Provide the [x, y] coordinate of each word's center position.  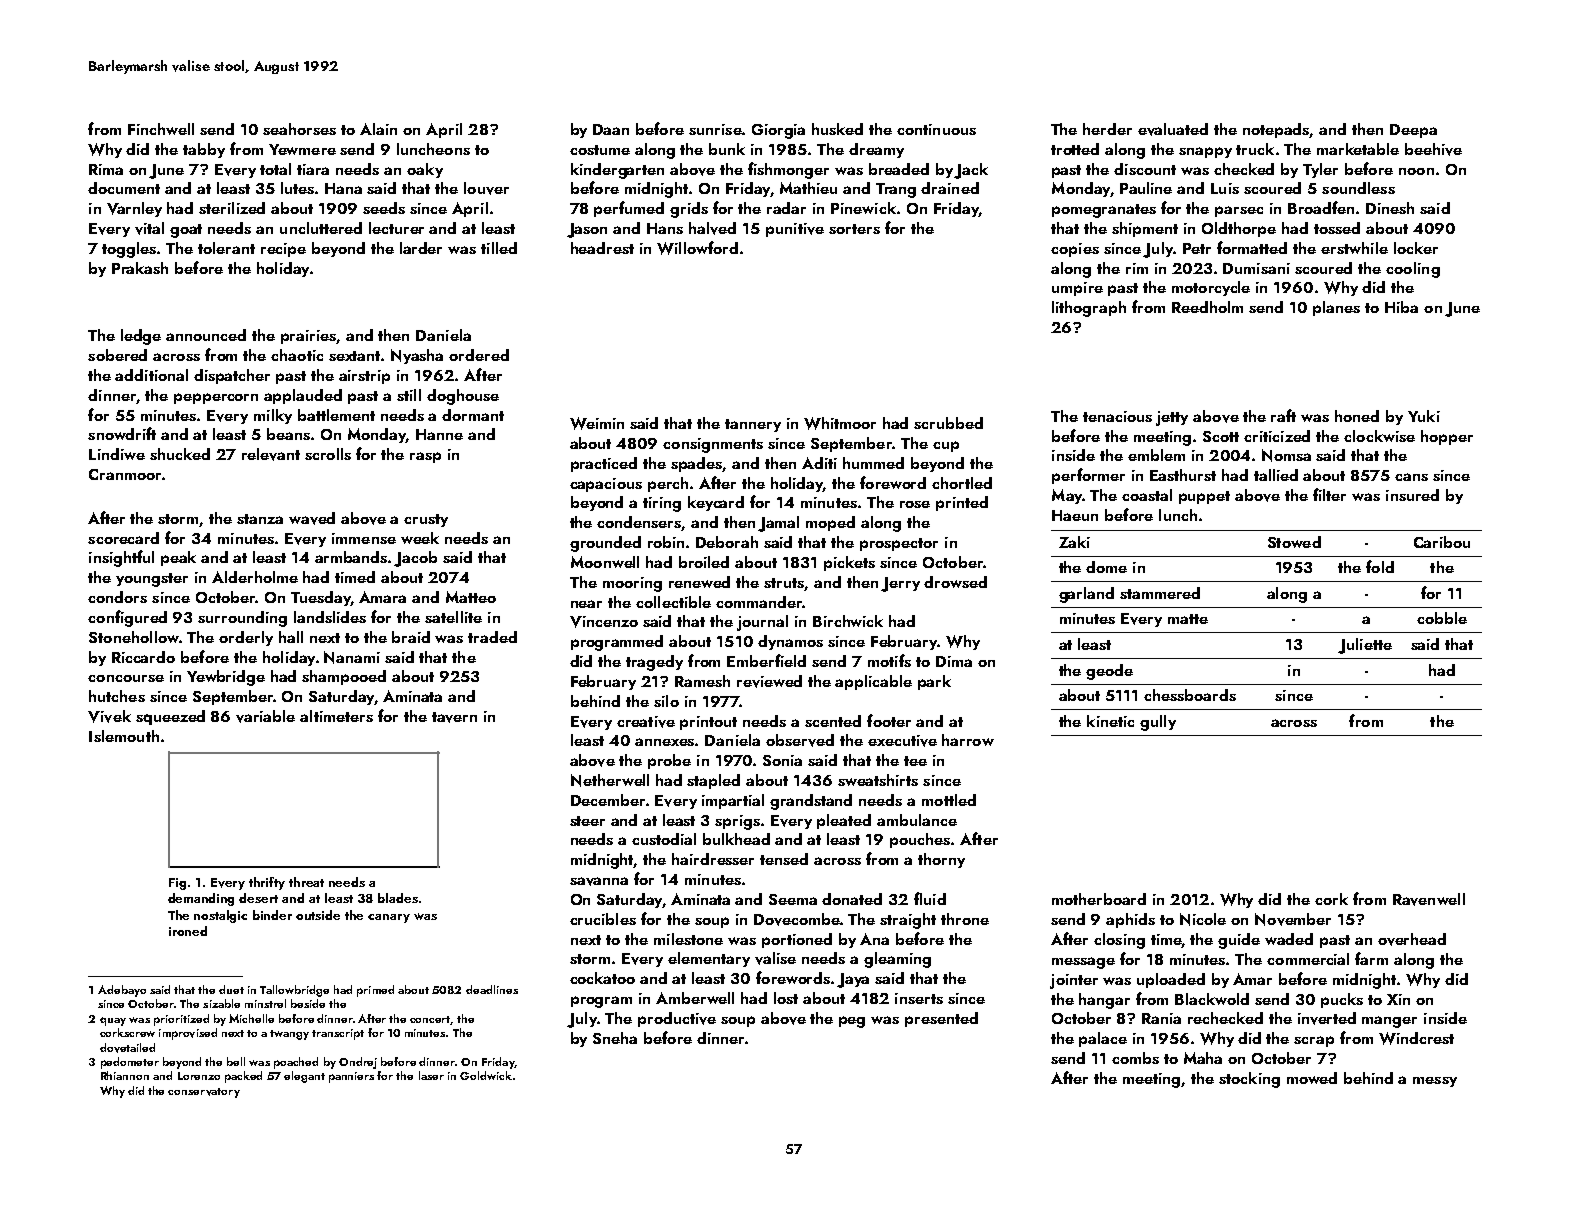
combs [1135, 1058]
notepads [1276, 130]
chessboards [1190, 695]
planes [1336, 308]
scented [833, 721]
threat [306, 882]
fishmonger [788, 170]
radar [786, 208]
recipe [283, 250]
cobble [1442, 618]
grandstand [811, 802]
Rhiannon [125, 1075]
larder [421, 248]
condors [117, 597]
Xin [1398, 999]
